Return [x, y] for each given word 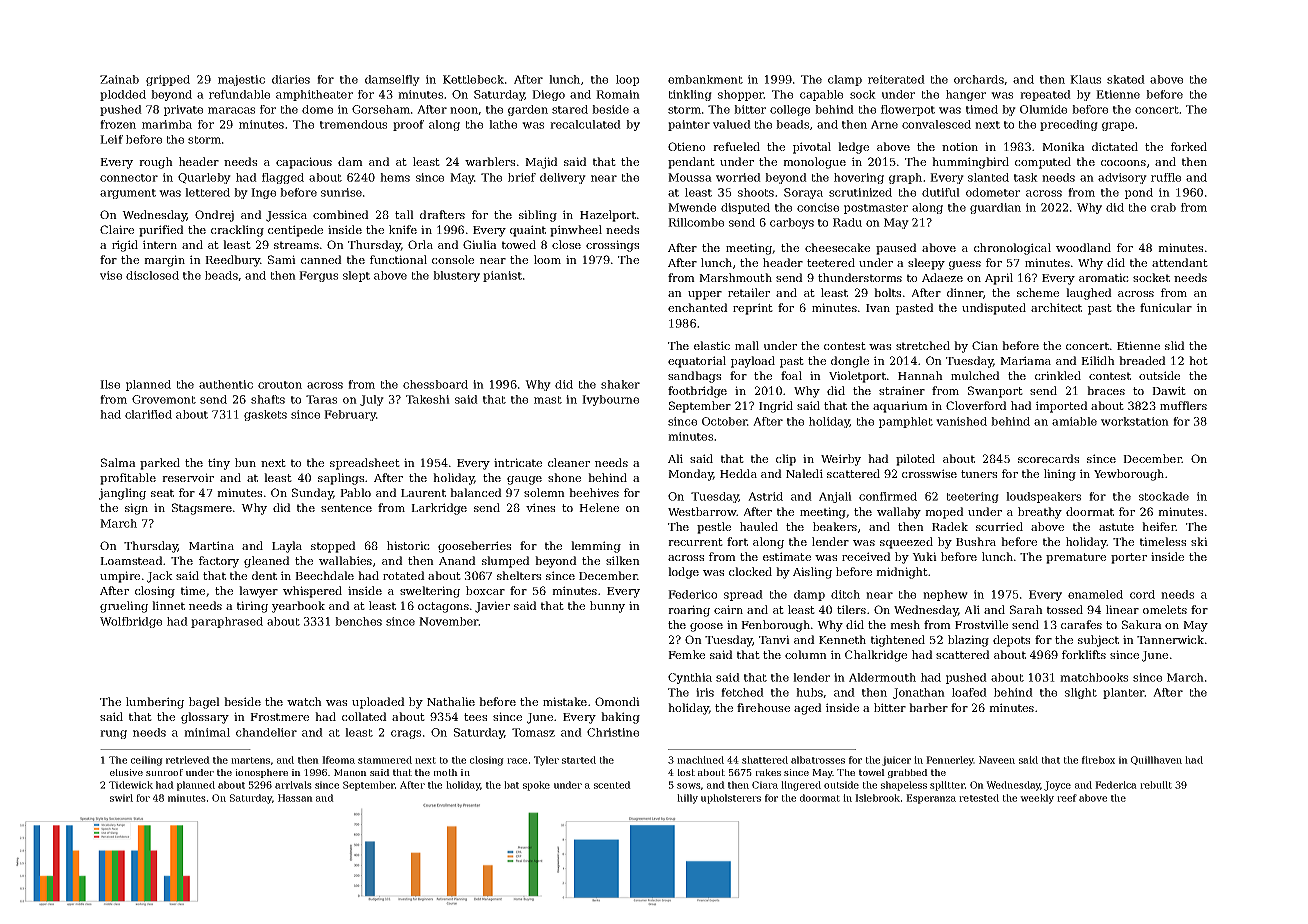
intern [160, 244]
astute [1116, 527]
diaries [291, 79]
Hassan [295, 798]
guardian [995, 208]
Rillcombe [696, 222]
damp [809, 595]
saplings [341, 479]
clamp [845, 80]
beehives [594, 492]
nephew [945, 595]
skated [1126, 79]
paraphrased [227, 622]
